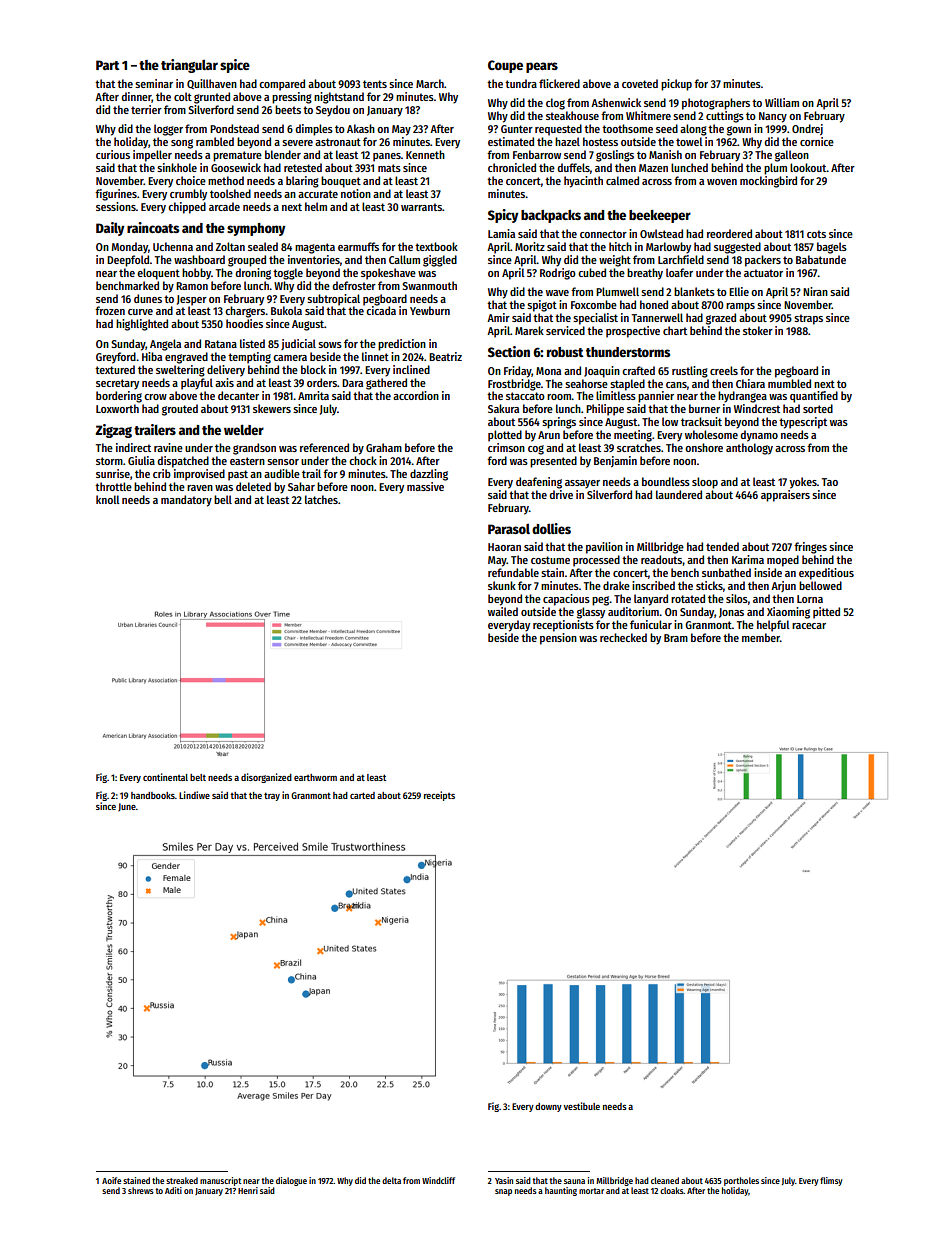 The width and height of the screenshot is (952, 1233). What do you see at coordinates (574, 1181) in the screenshot?
I see `sauna` at bounding box center [574, 1181].
